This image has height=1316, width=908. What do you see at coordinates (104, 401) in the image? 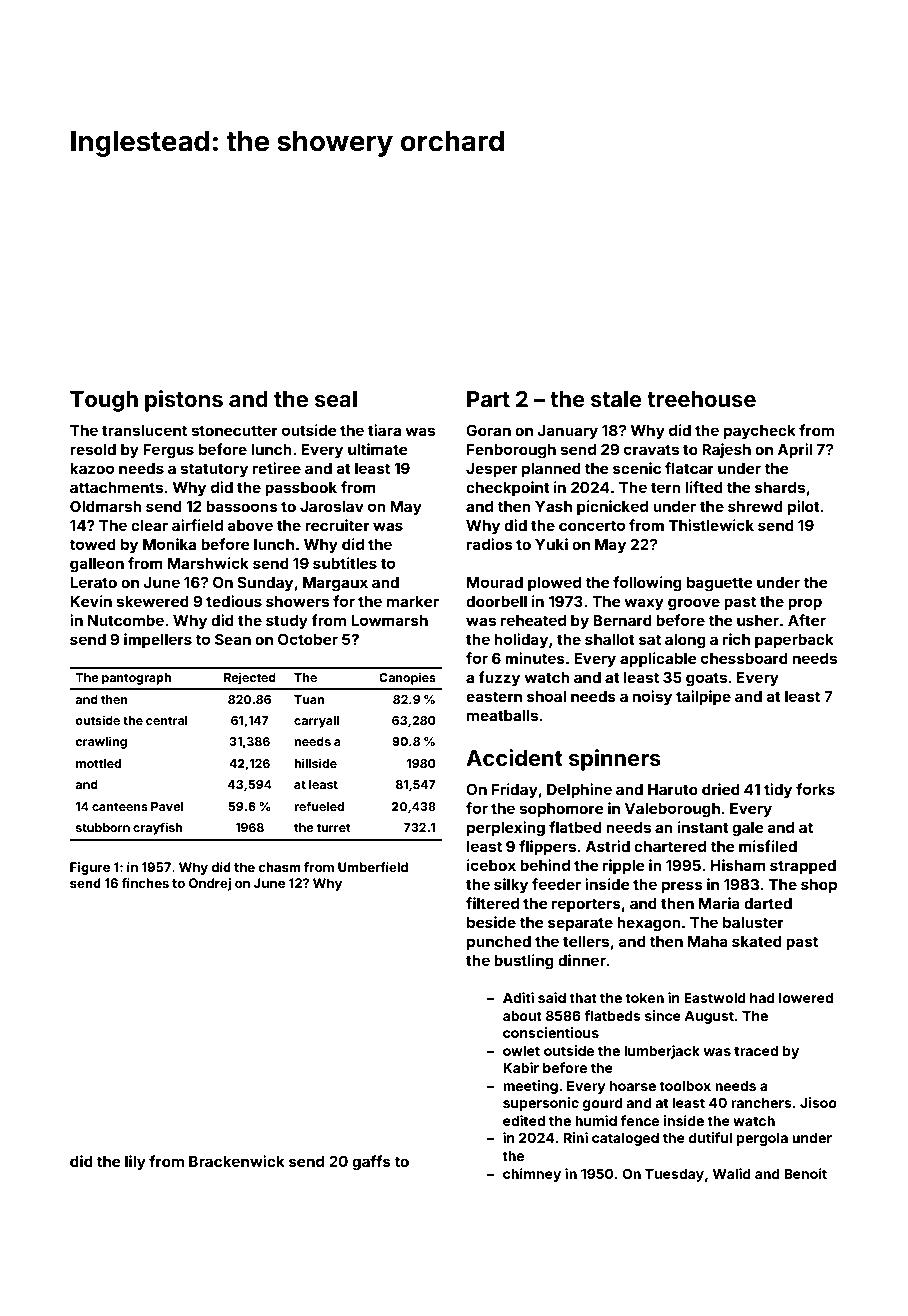
I see `Tough` at bounding box center [104, 401].
